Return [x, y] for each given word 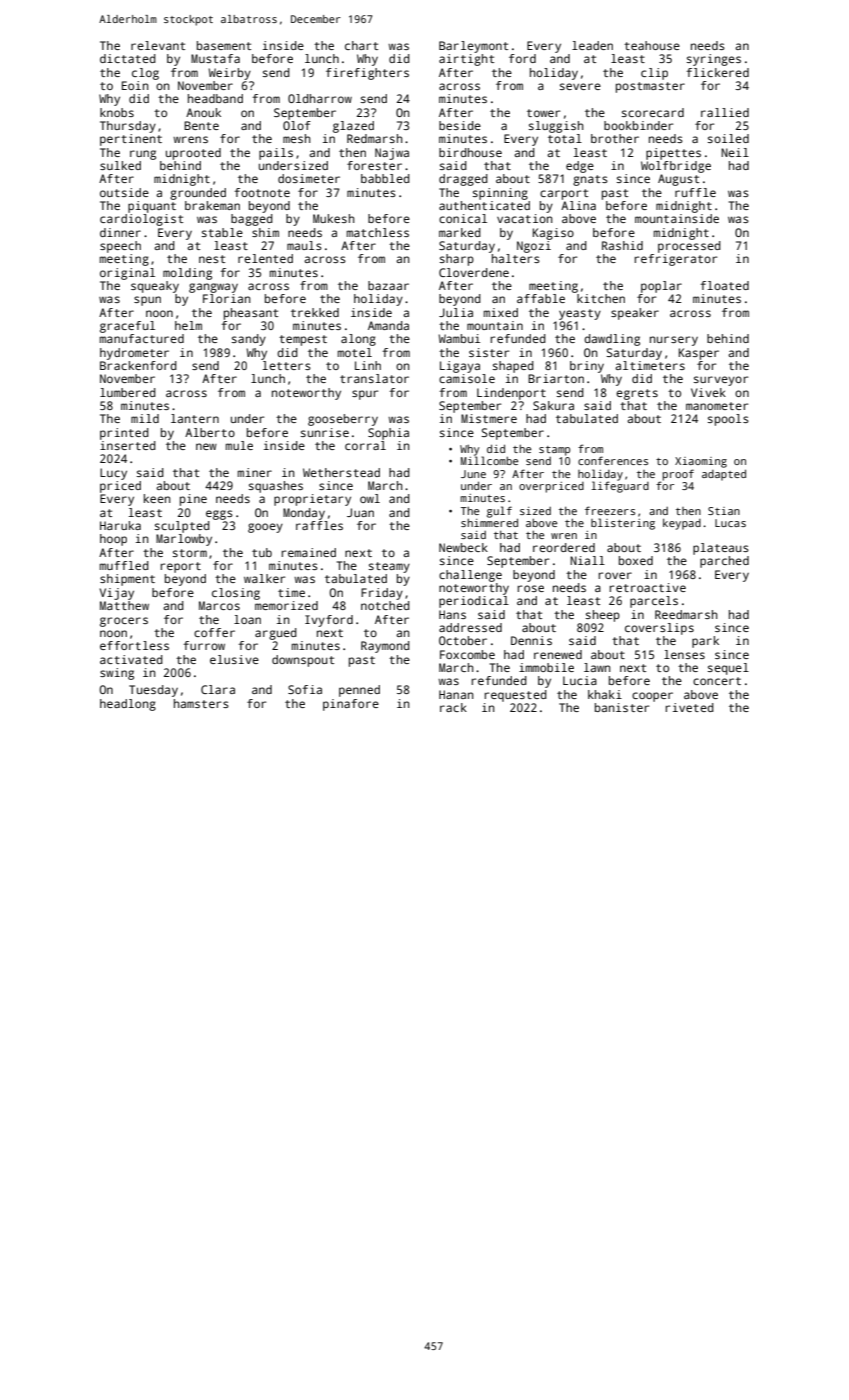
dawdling [612, 340]
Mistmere [489, 418]
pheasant [251, 314]
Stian [724, 511]
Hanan [456, 694]
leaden [592, 45]
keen [157, 498]
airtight [466, 60]
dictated [128, 58]
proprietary [312, 500]
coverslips [659, 629]
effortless [134, 645]
